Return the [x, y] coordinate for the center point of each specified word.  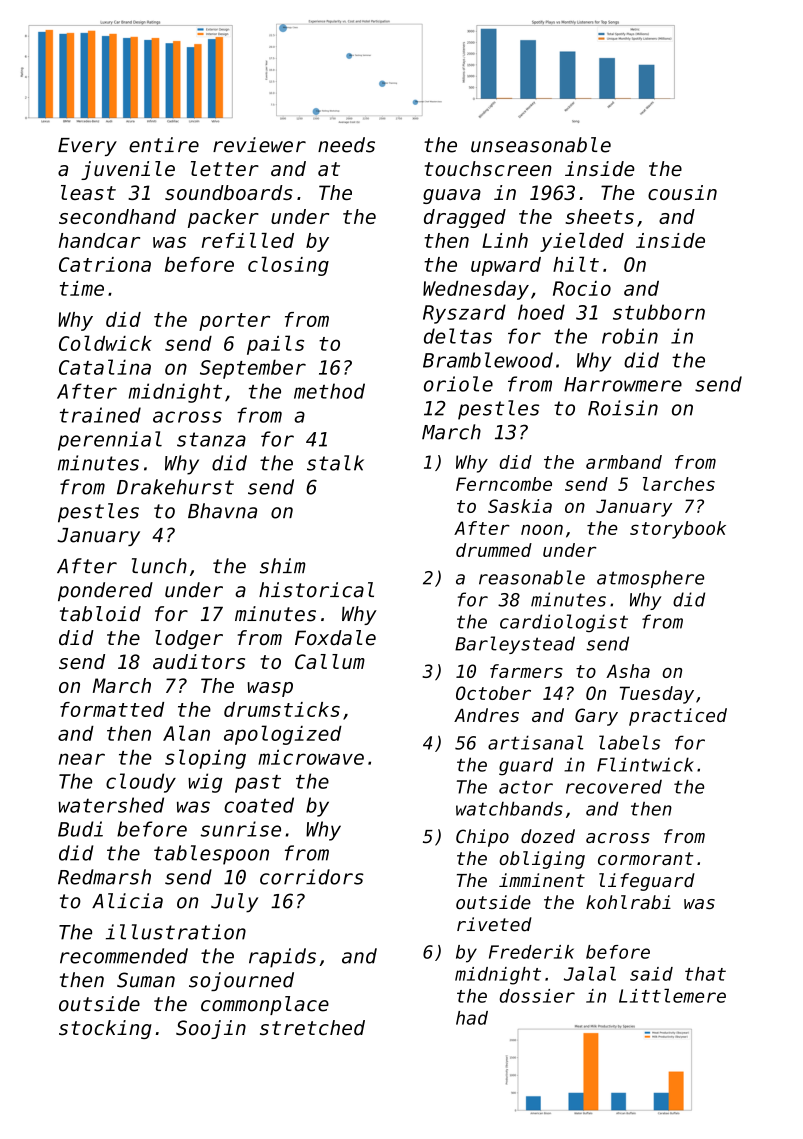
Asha [628, 671]
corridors [312, 877]
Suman [146, 980]
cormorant [645, 858]
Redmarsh [104, 877]
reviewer [259, 145]
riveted [494, 924]
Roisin [623, 408]
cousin [682, 192]
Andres [486, 715]
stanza [211, 439]
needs [346, 145]
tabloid [100, 614]
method [329, 391]
